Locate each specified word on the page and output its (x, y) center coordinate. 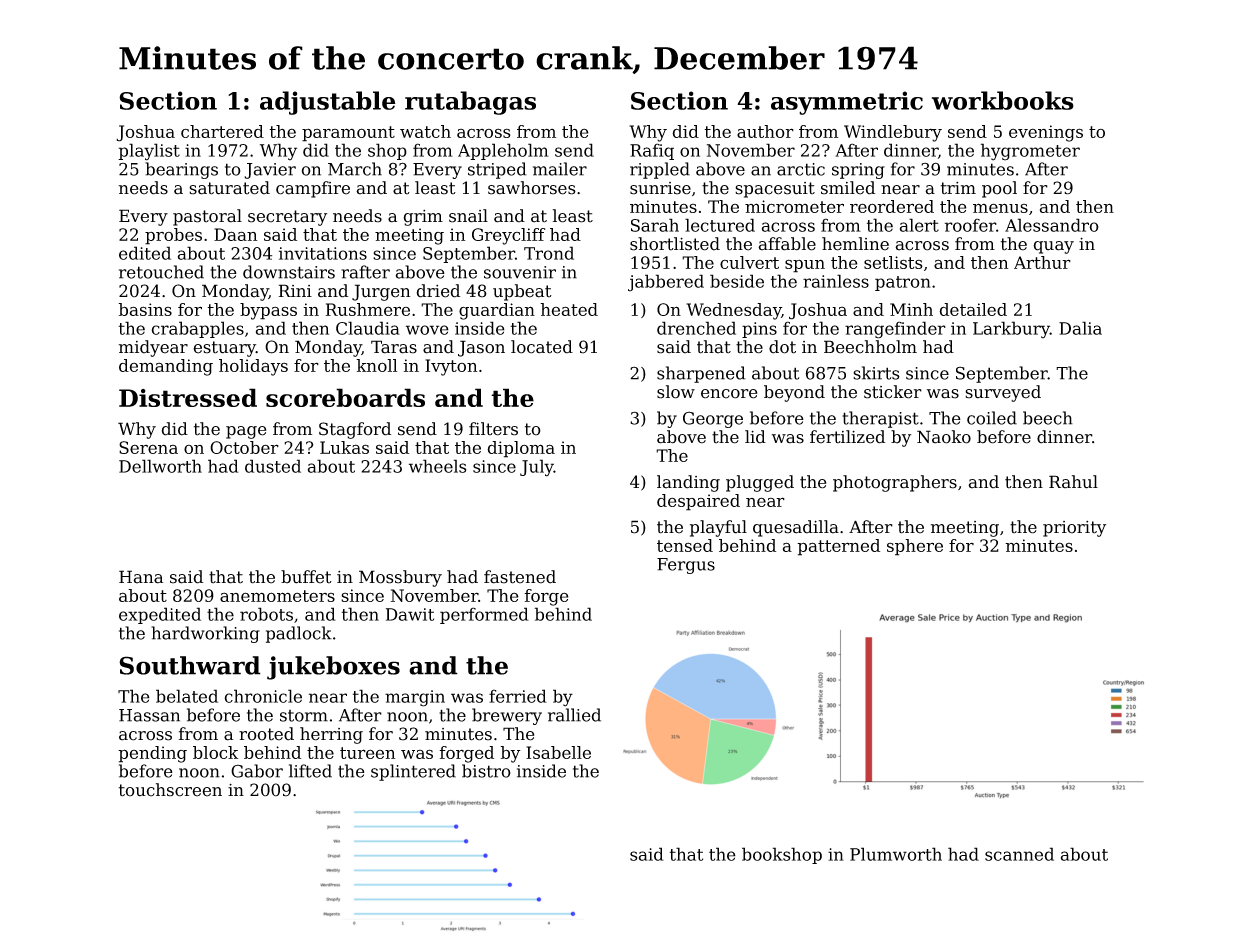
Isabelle (558, 752)
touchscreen (170, 790)
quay (1053, 247)
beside (737, 281)
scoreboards (345, 397)
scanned (1019, 854)
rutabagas (470, 103)
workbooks (1003, 100)
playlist (149, 152)
